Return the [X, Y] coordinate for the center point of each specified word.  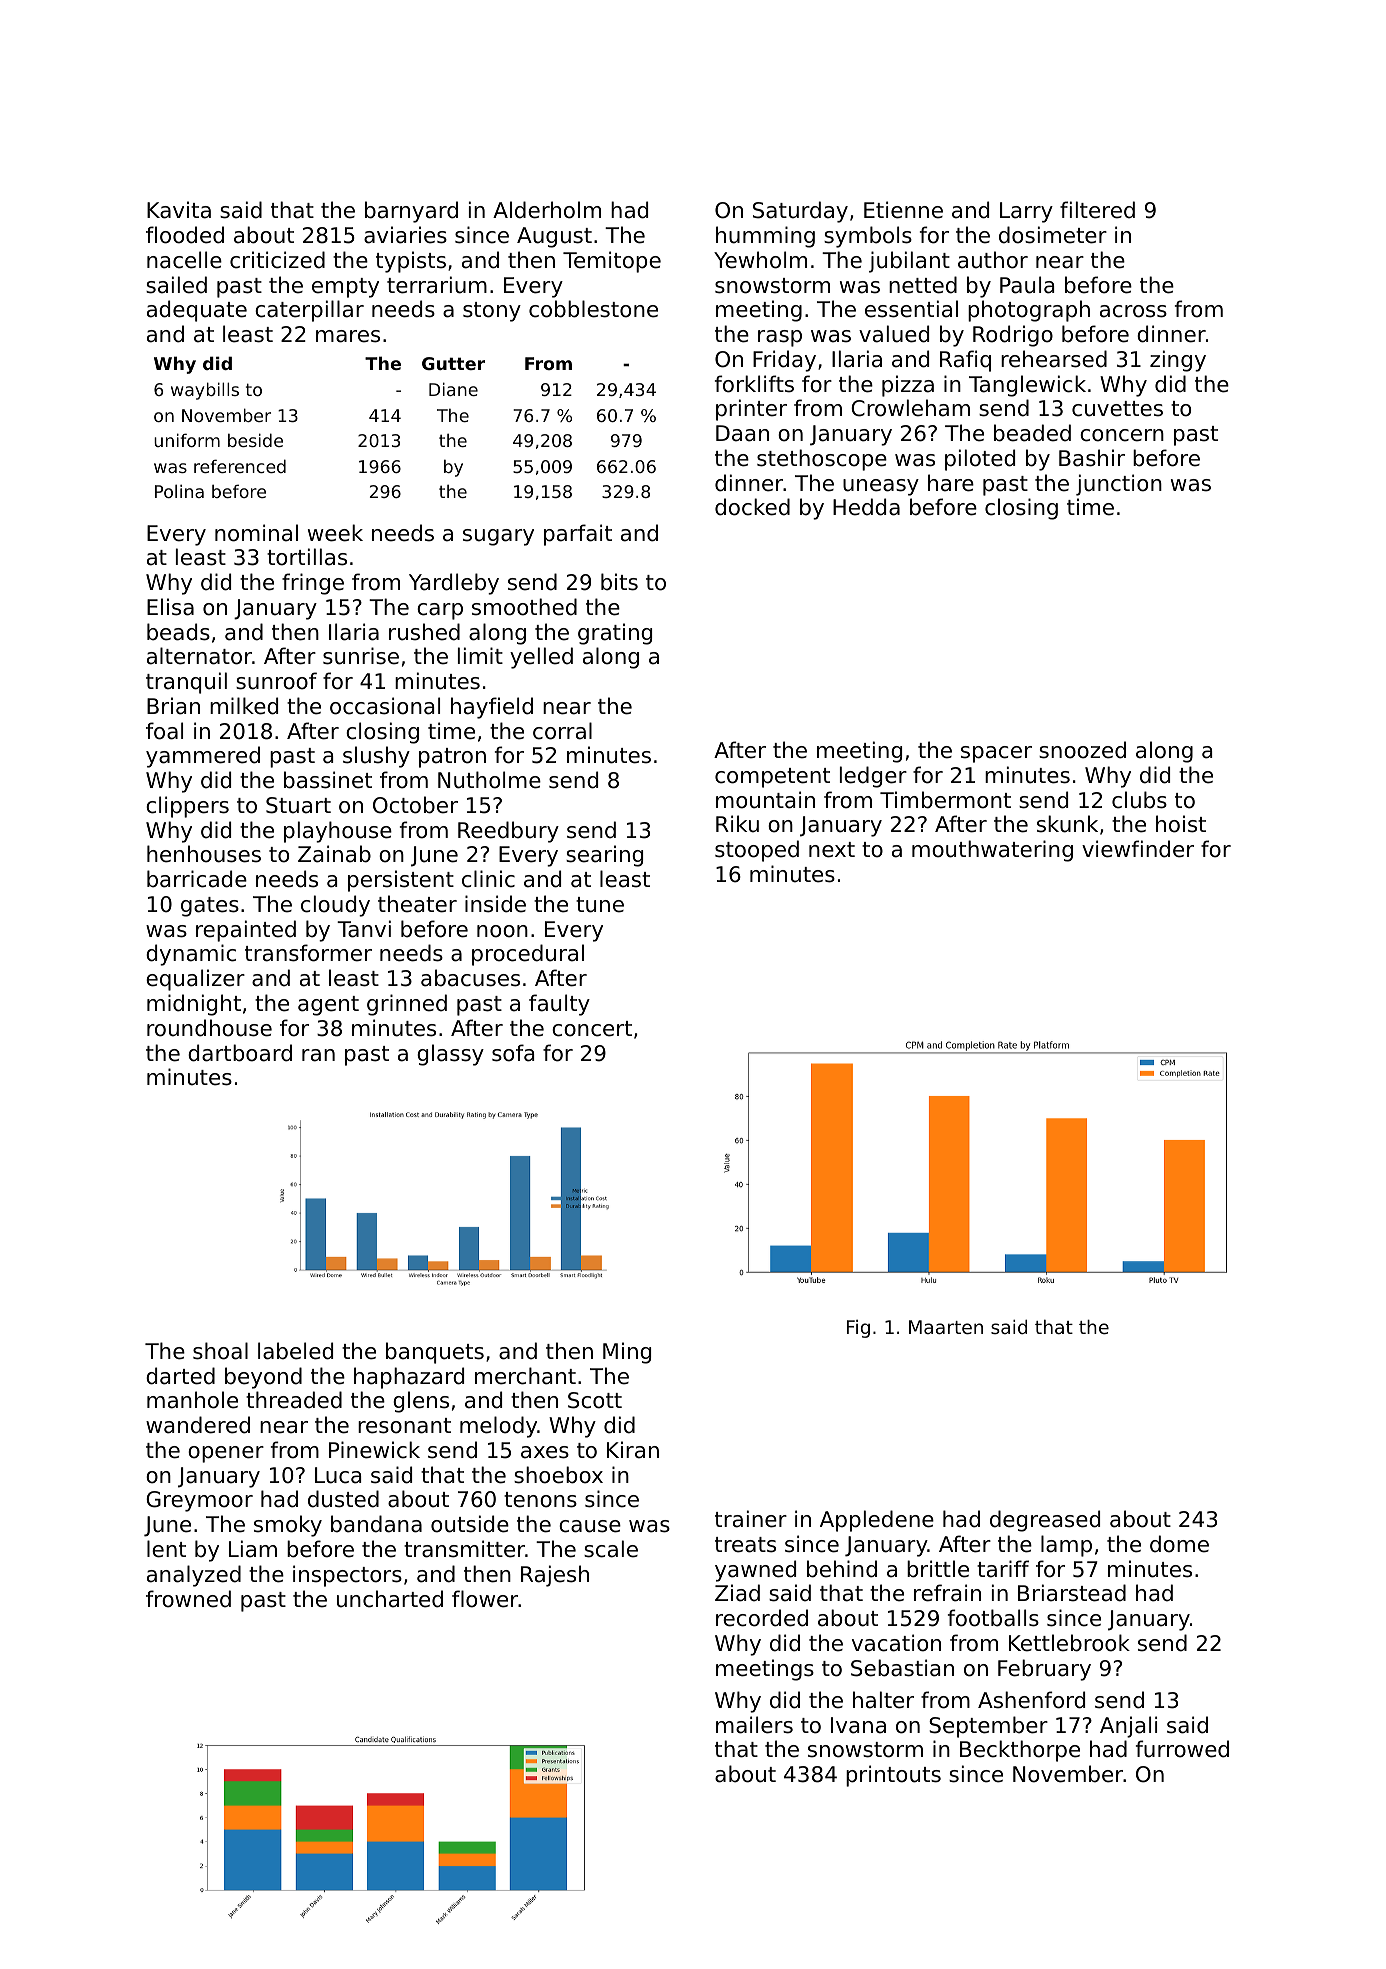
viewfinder [1138, 849]
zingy [1178, 361]
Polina [179, 491]
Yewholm [760, 260]
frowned [188, 1599]
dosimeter [1053, 235]
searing [604, 856]
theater [417, 904]
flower [485, 1599]
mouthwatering [992, 851]
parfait [578, 535]
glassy [450, 1055]
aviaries [405, 235]
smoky [288, 1526]
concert [592, 1029]
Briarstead [1072, 1593]
